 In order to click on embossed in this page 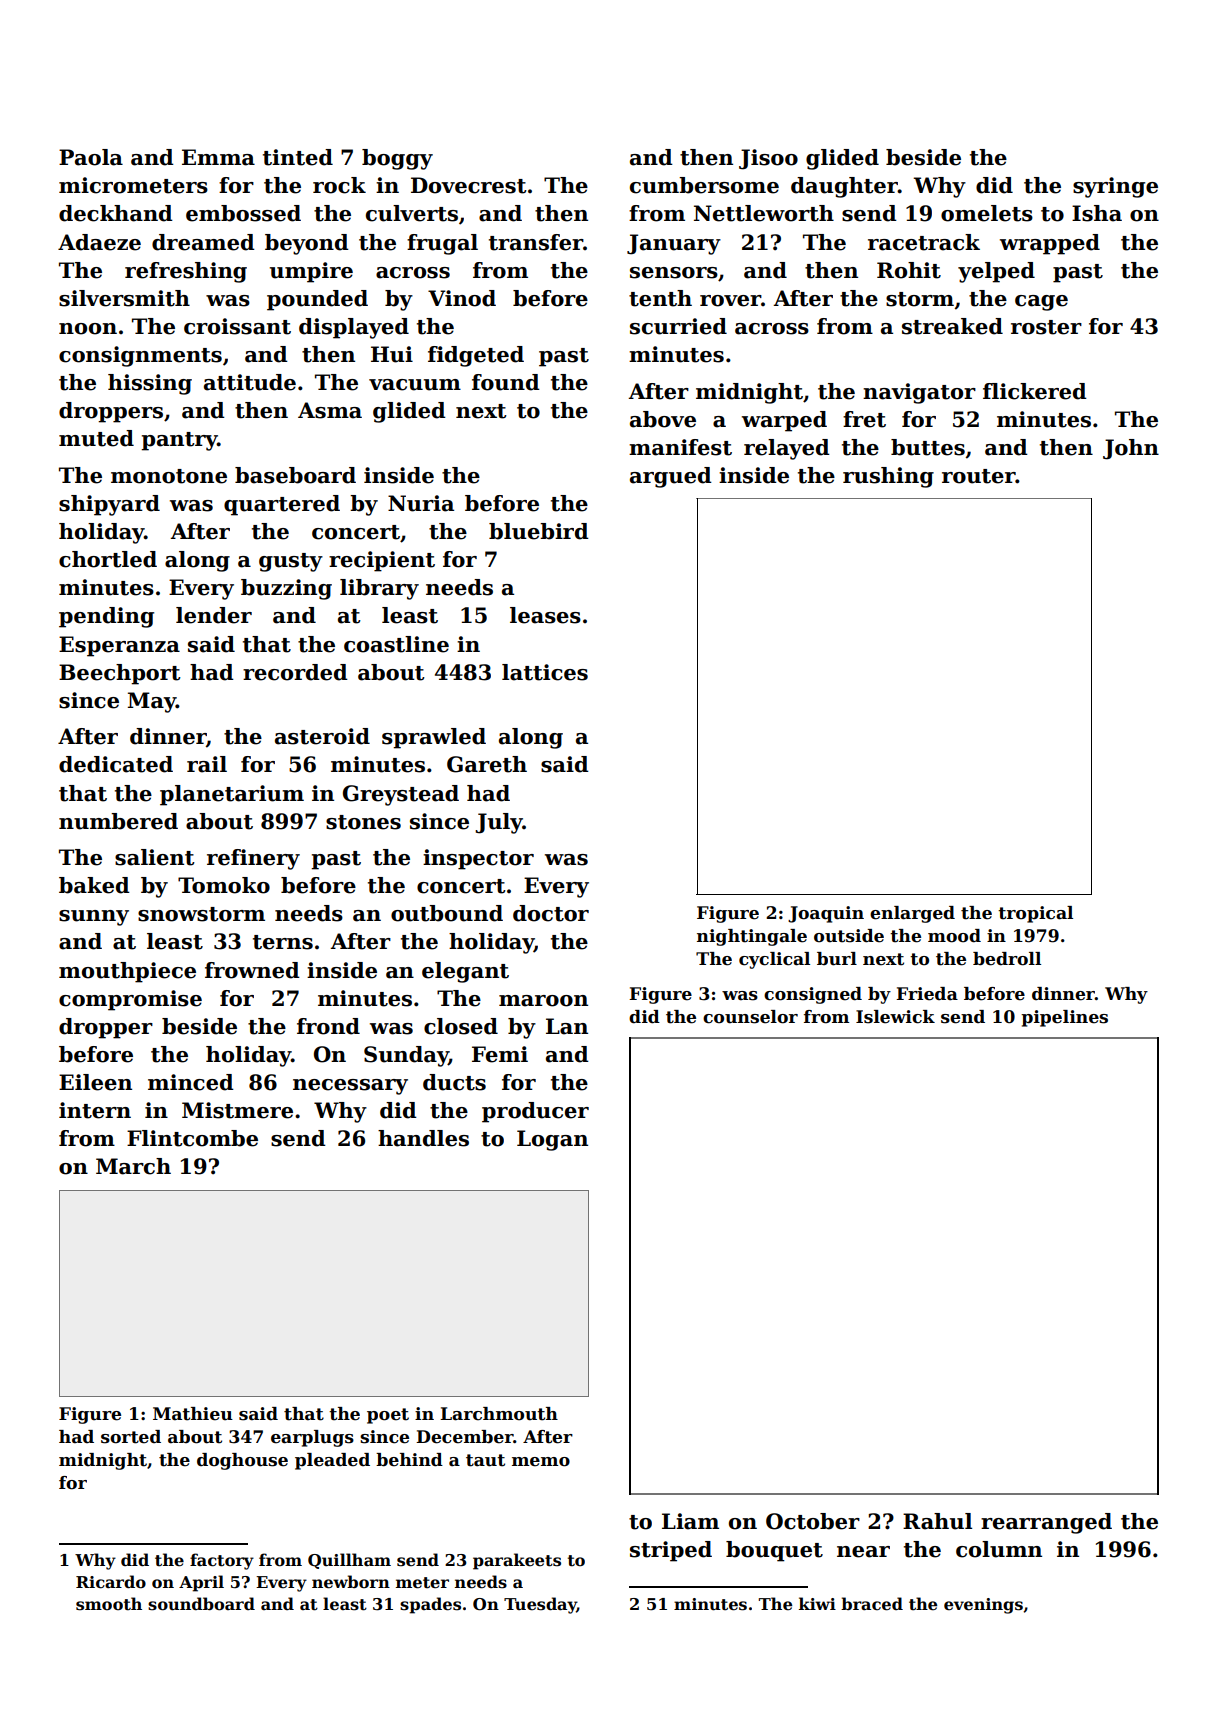, I will do `click(243, 213)`.
